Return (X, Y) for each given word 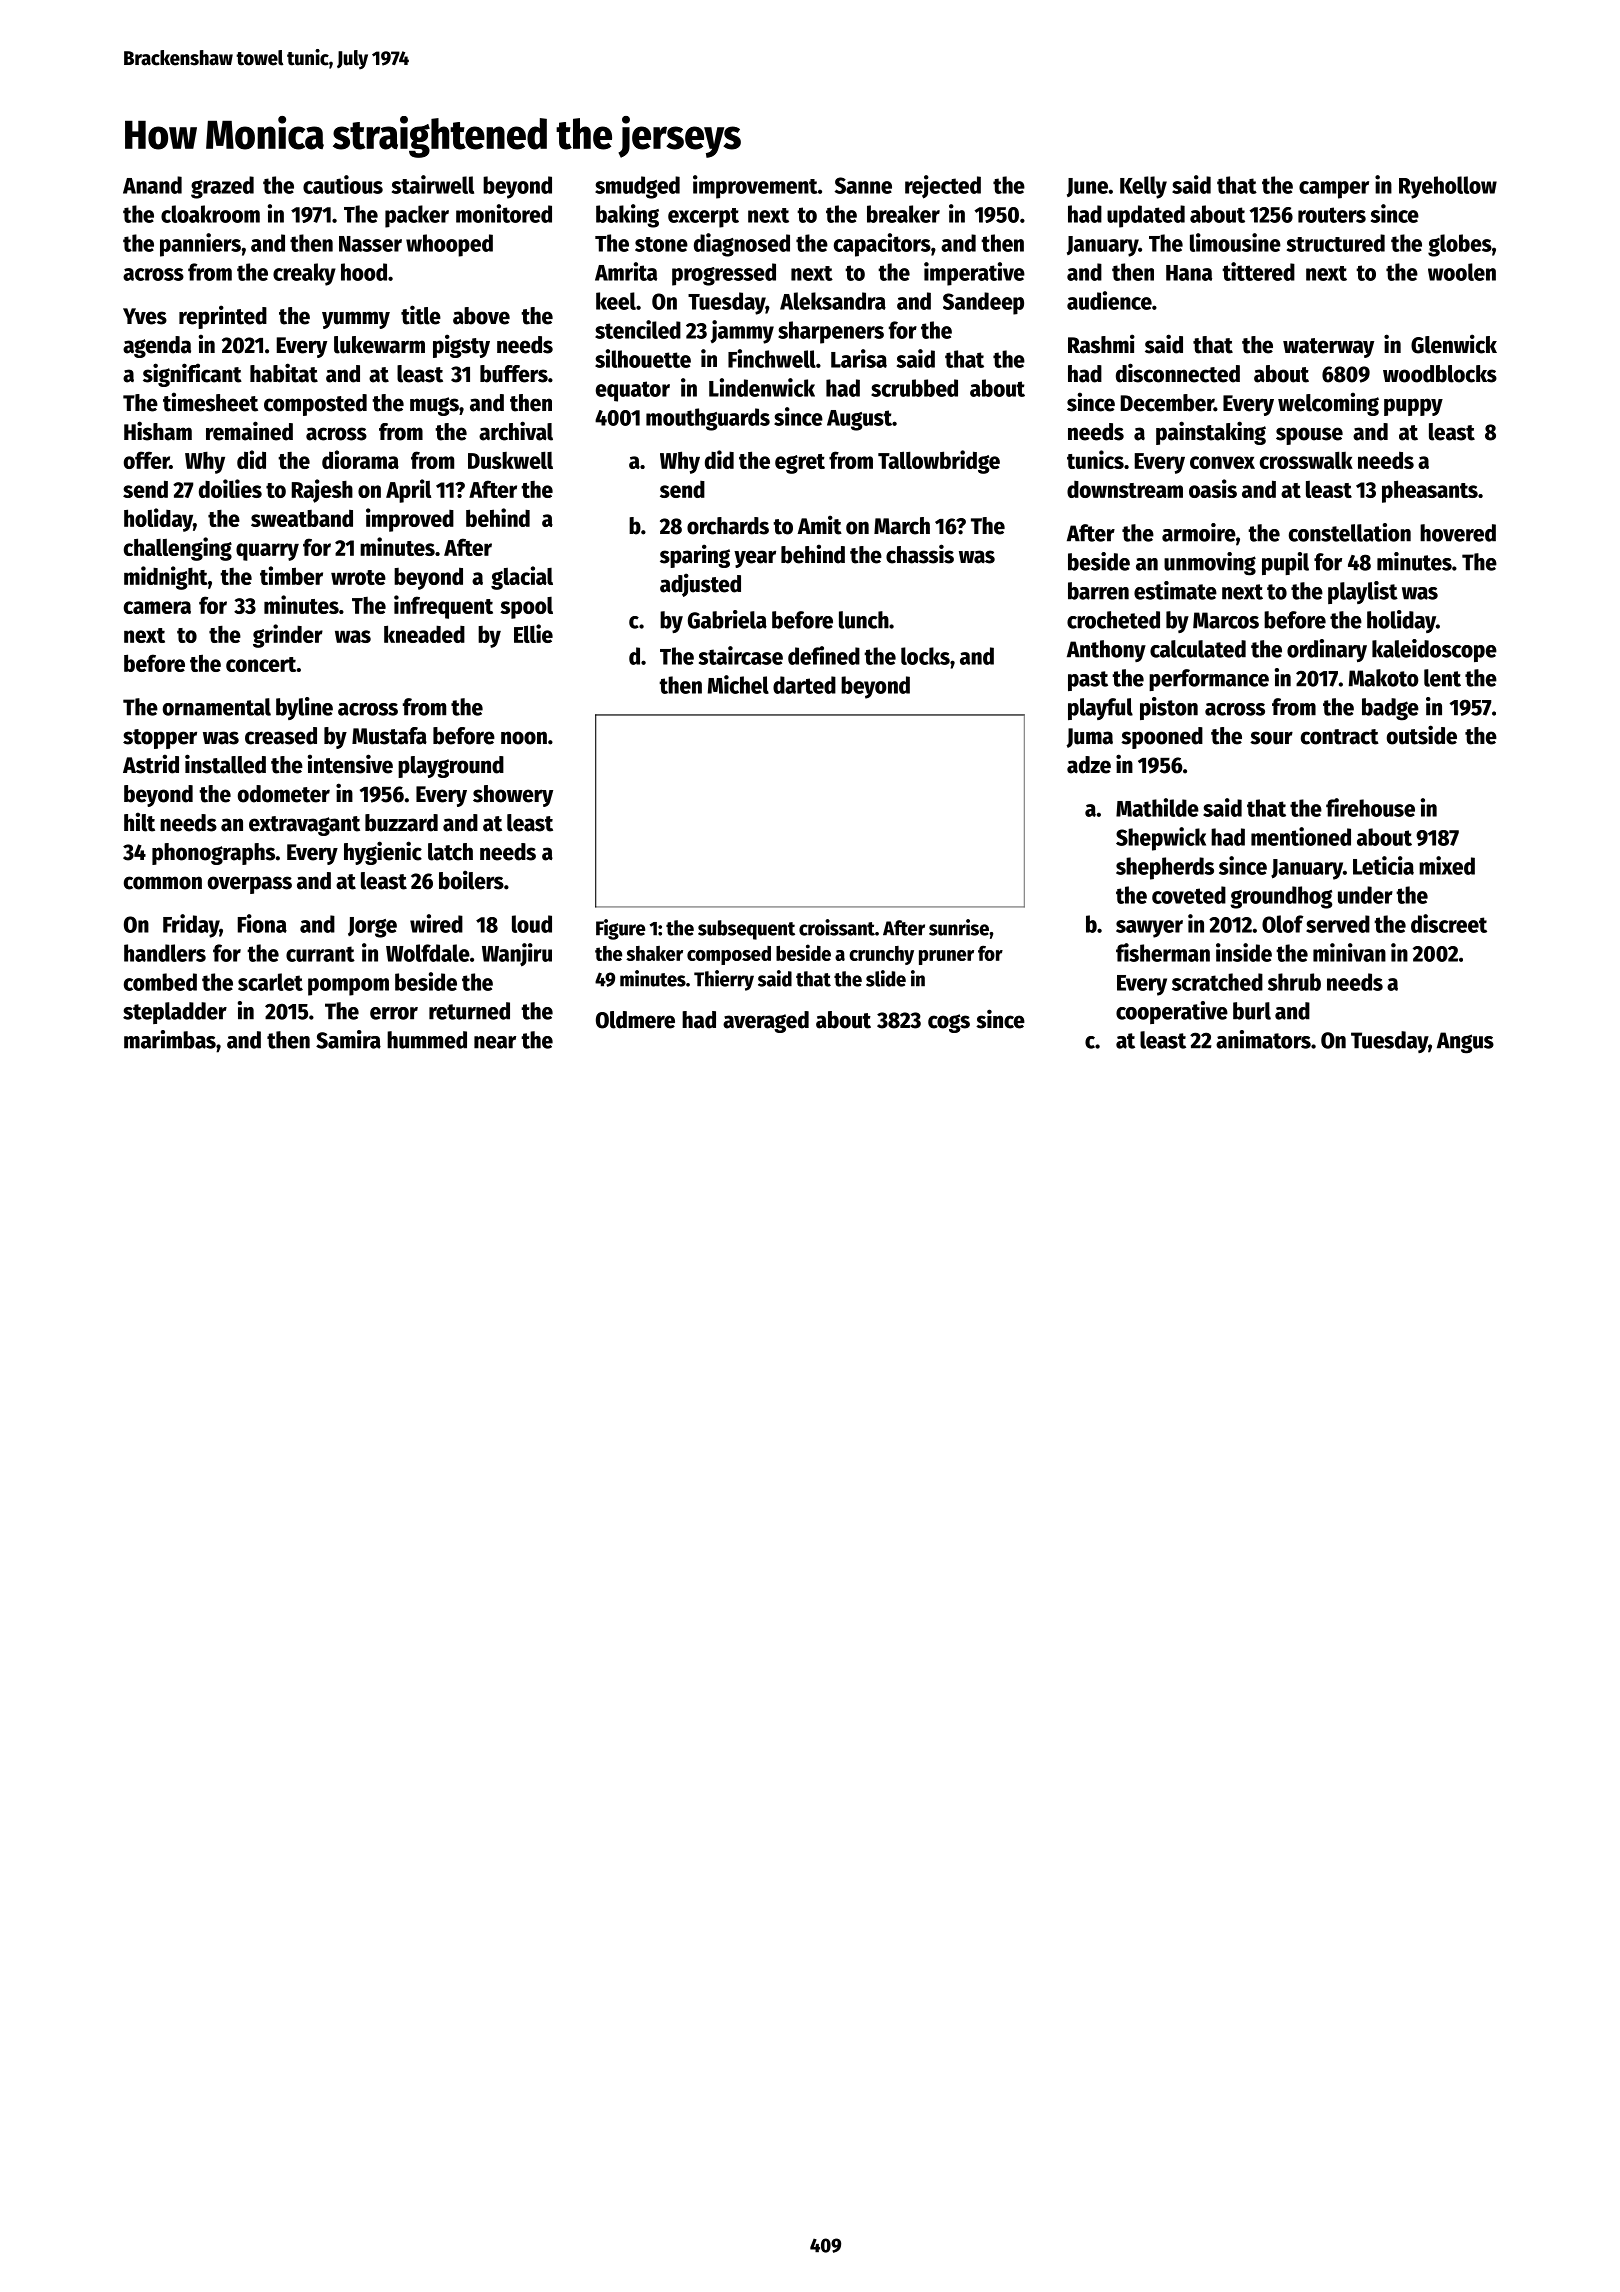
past (1088, 681)
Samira (348, 1039)
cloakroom (210, 214)
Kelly (1143, 187)
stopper (160, 739)
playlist (1363, 592)
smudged (637, 187)
